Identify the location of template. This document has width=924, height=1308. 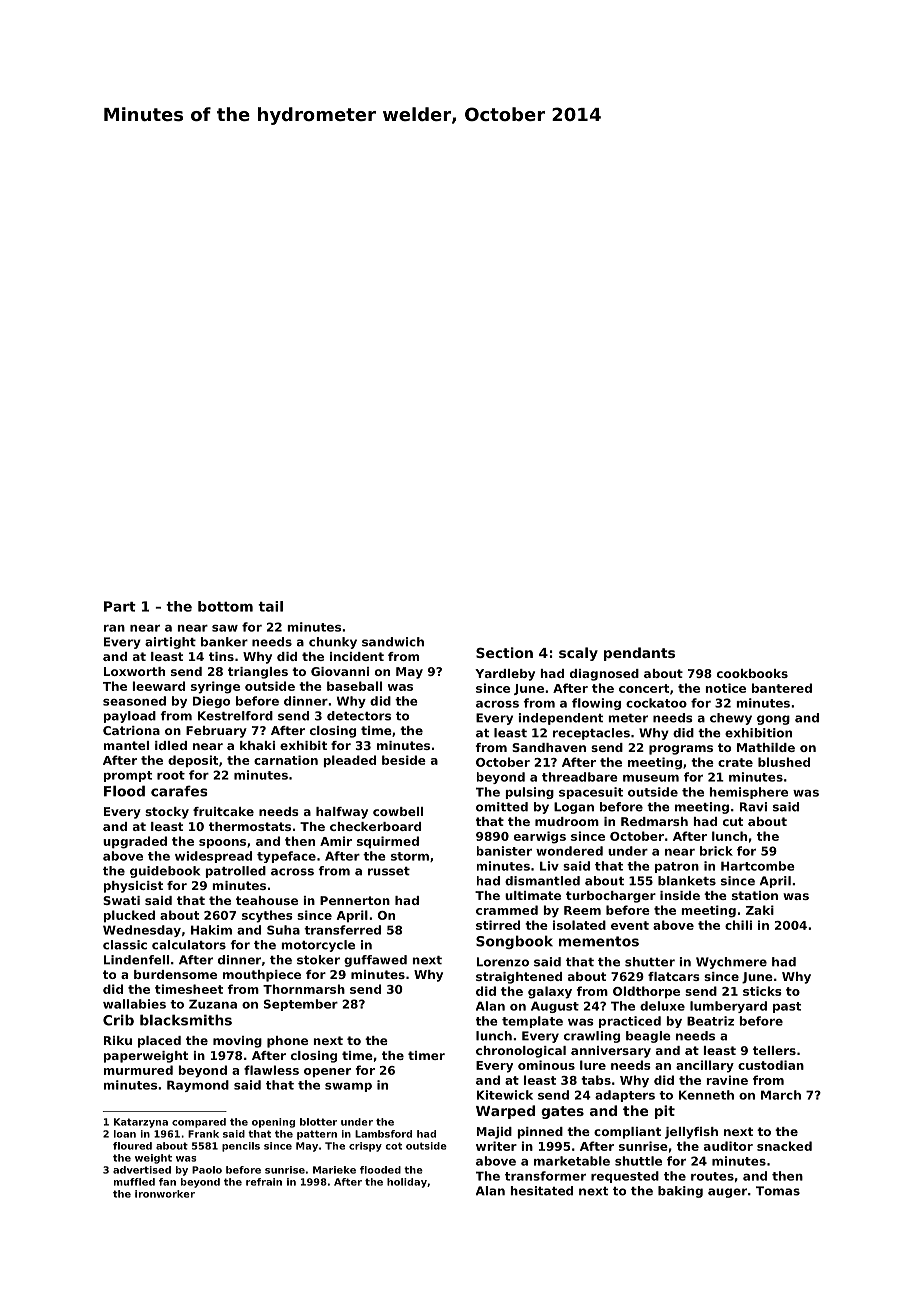
(532, 1022).
